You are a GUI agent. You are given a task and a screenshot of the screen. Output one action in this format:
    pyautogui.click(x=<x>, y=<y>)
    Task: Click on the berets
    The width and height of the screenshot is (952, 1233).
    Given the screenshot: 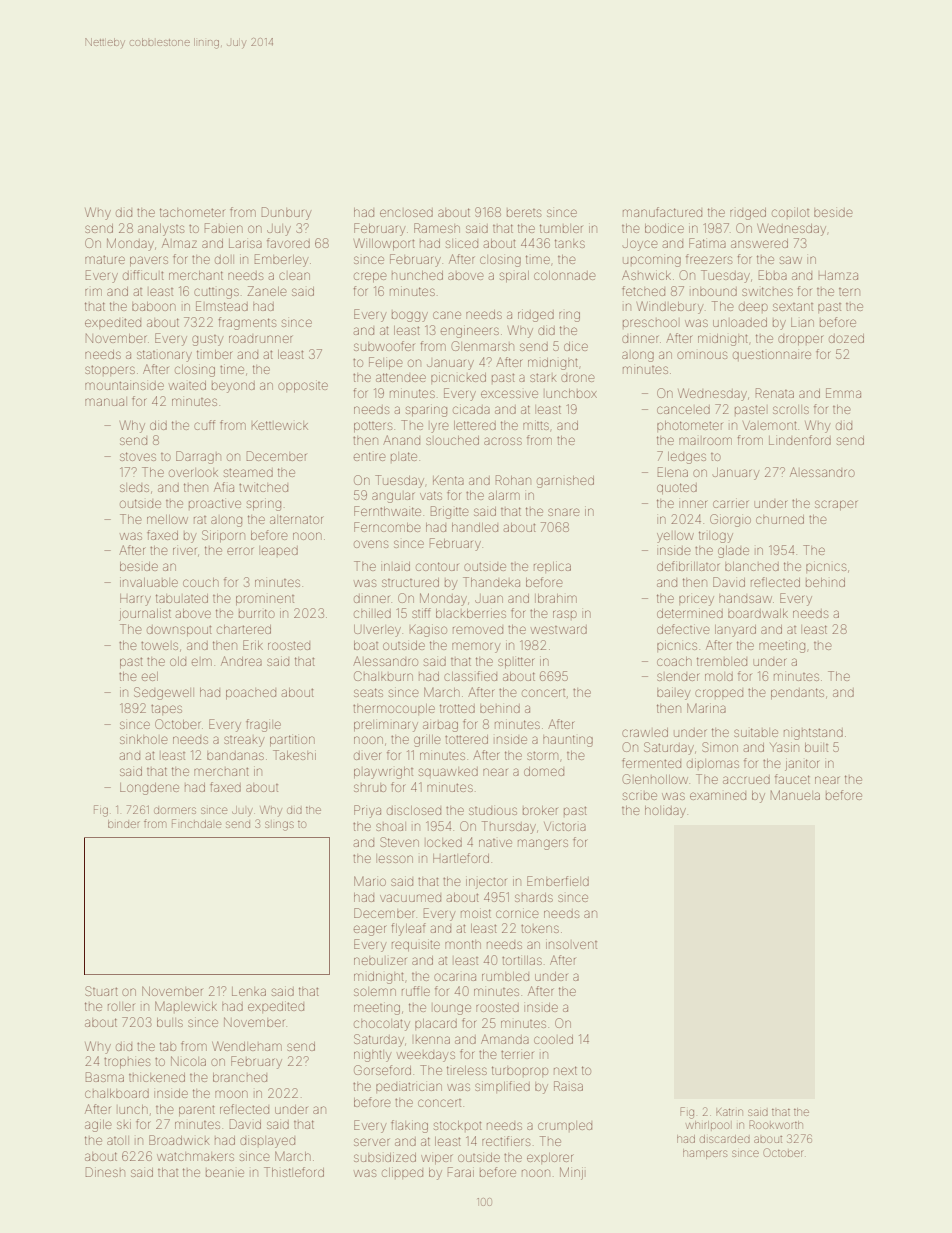 What is the action you would take?
    pyautogui.click(x=524, y=213)
